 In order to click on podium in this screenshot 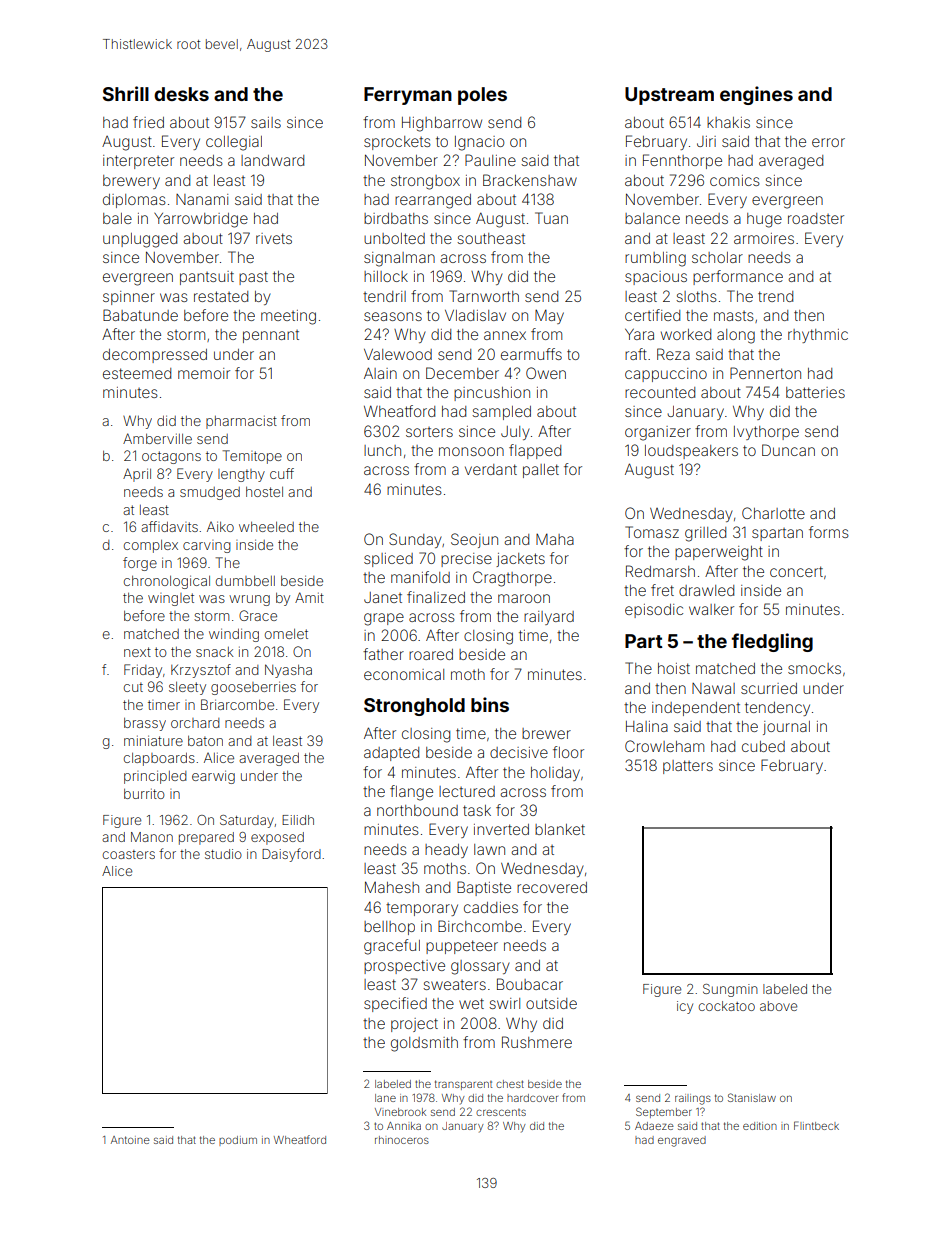, I will do `click(238, 1141)`.
